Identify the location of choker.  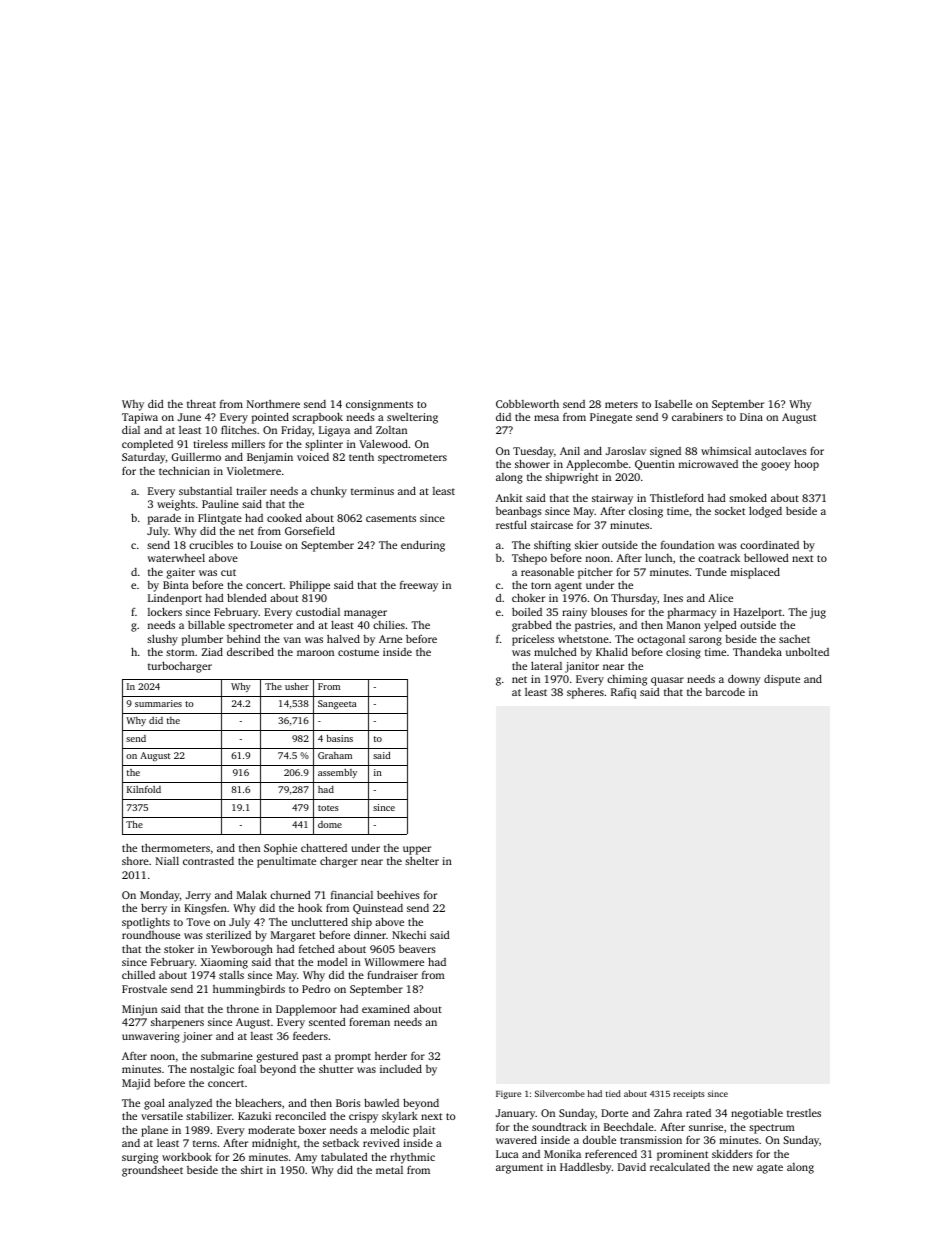
(528, 597).
